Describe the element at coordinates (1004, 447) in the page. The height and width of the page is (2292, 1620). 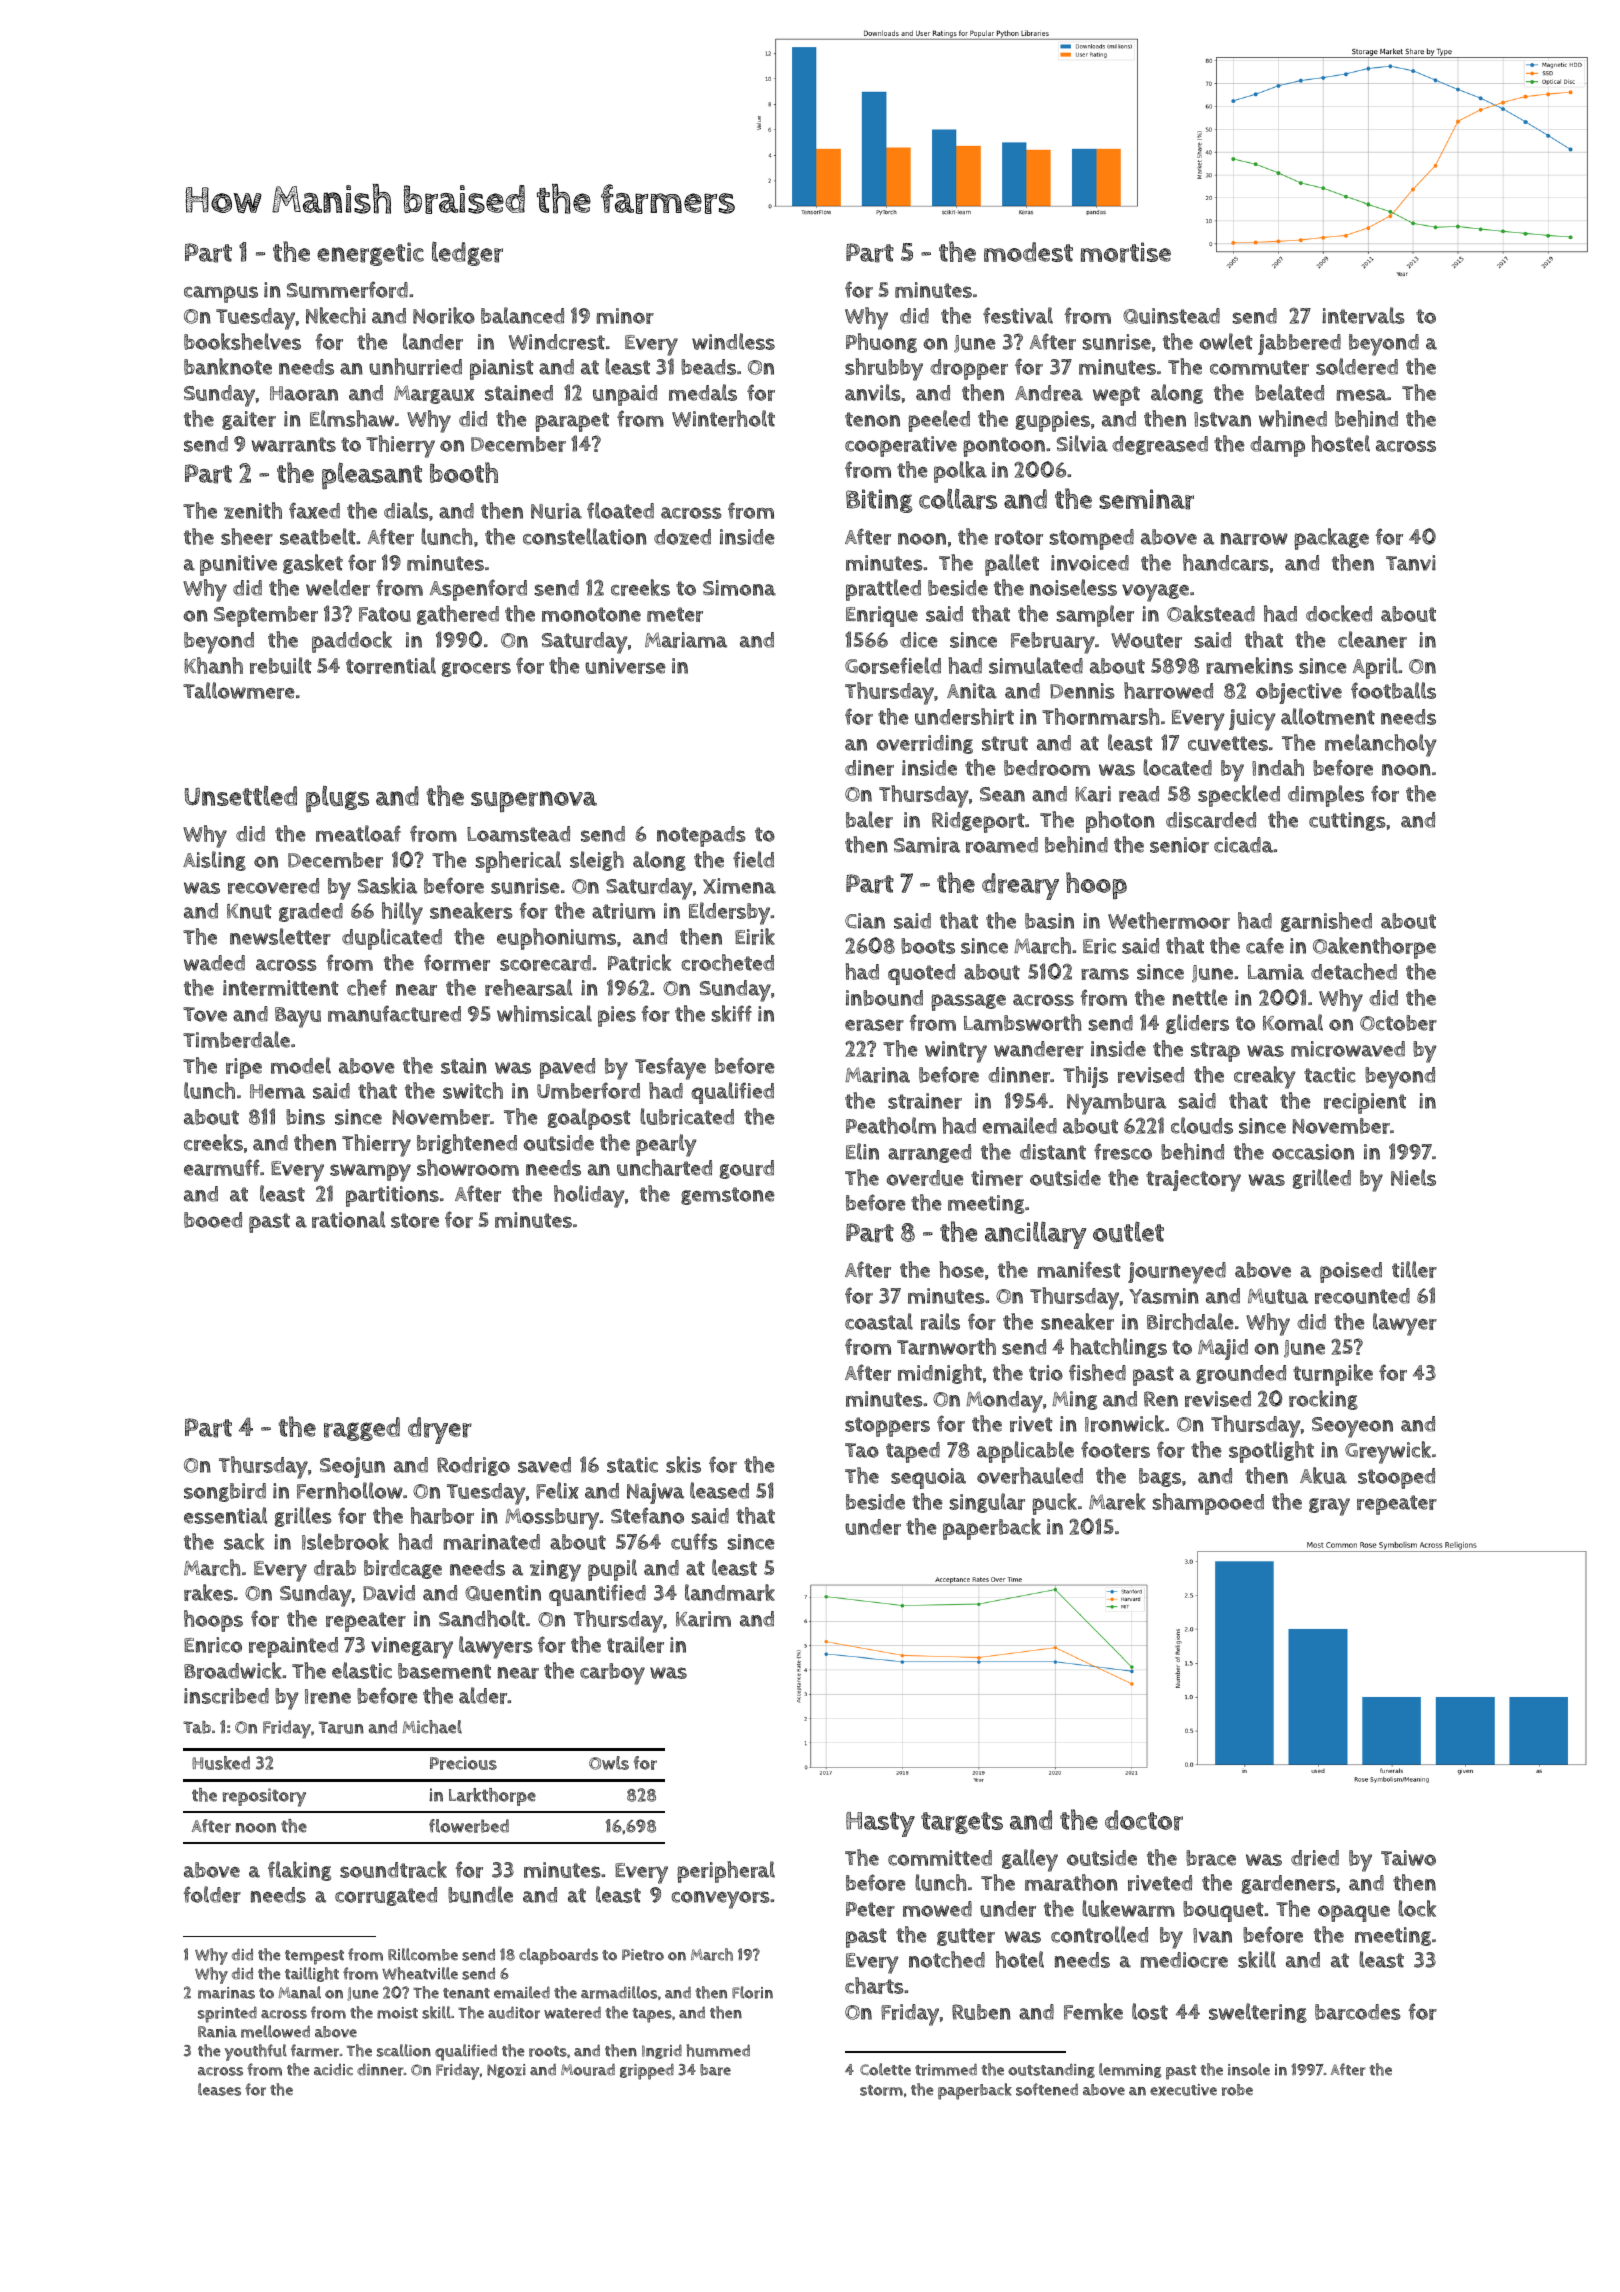
I see `pontoon` at that location.
